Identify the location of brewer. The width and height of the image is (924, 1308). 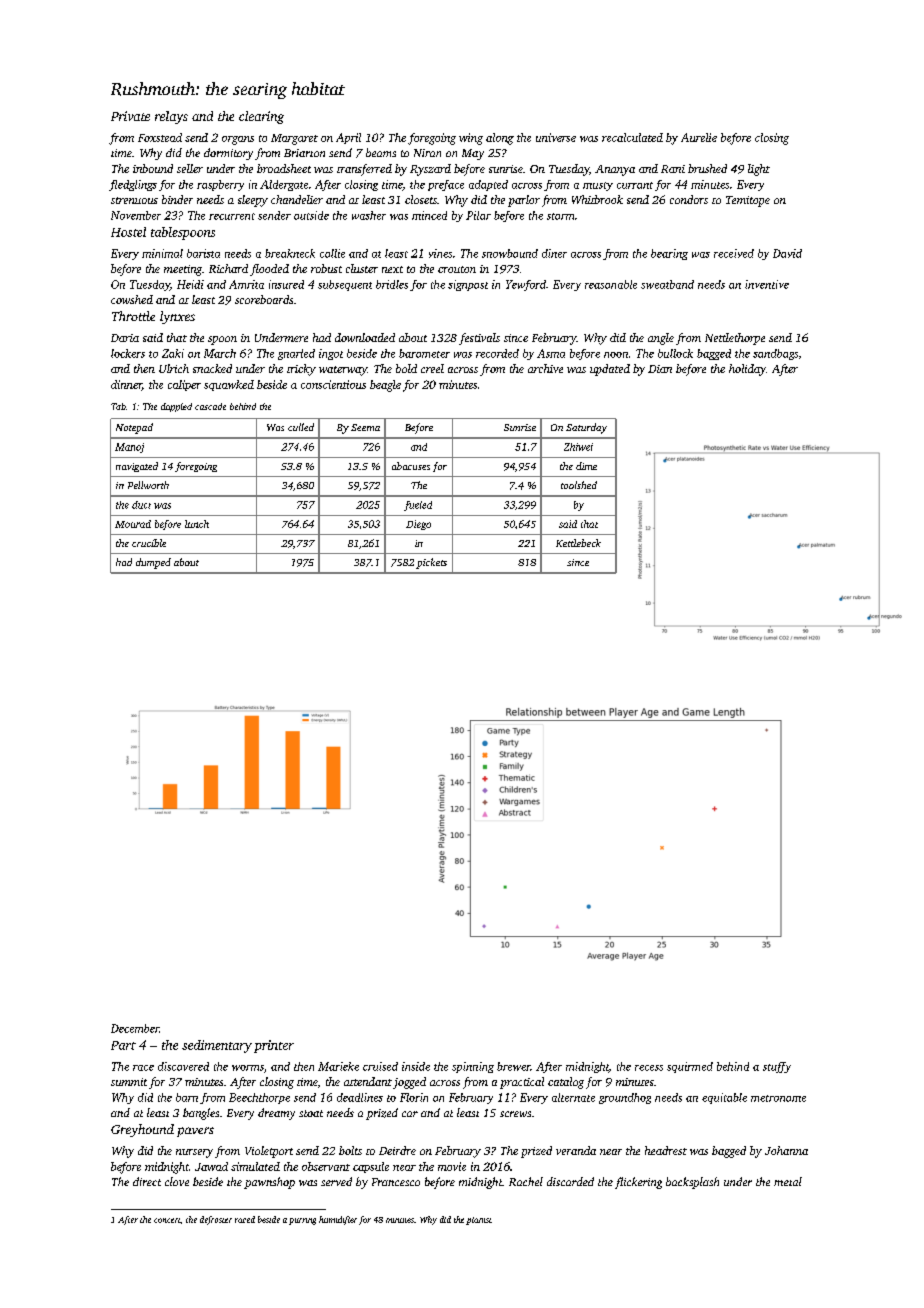
(514, 1066).
